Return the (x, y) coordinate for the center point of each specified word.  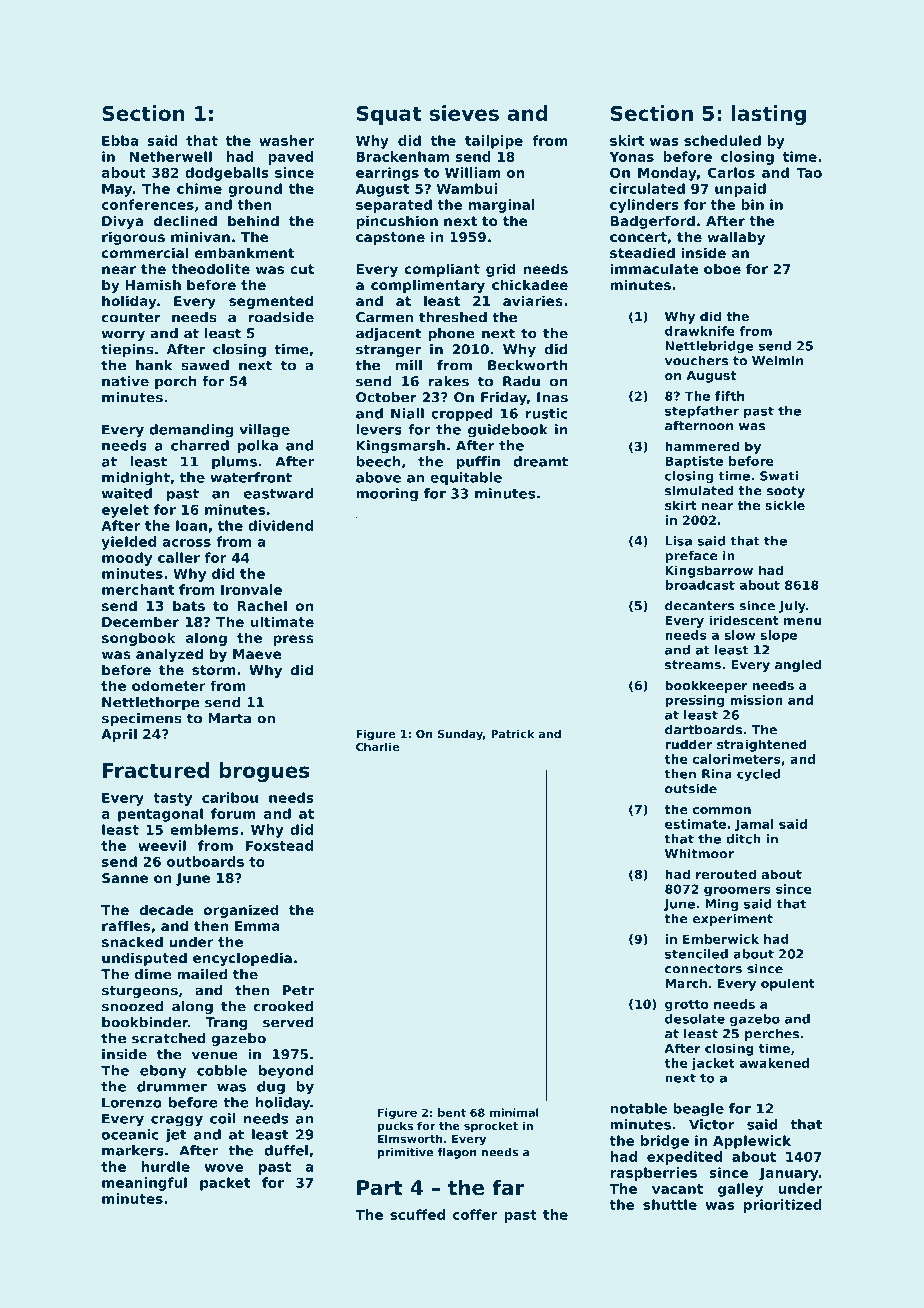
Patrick (512, 733)
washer (286, 140)
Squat (389, 115)
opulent (788, 984)
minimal (514, 1112)
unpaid (740, 190)
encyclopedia (242, 959)
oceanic (130, 1134)
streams (693, 665)
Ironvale (251, 589)
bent (452, 1112)
